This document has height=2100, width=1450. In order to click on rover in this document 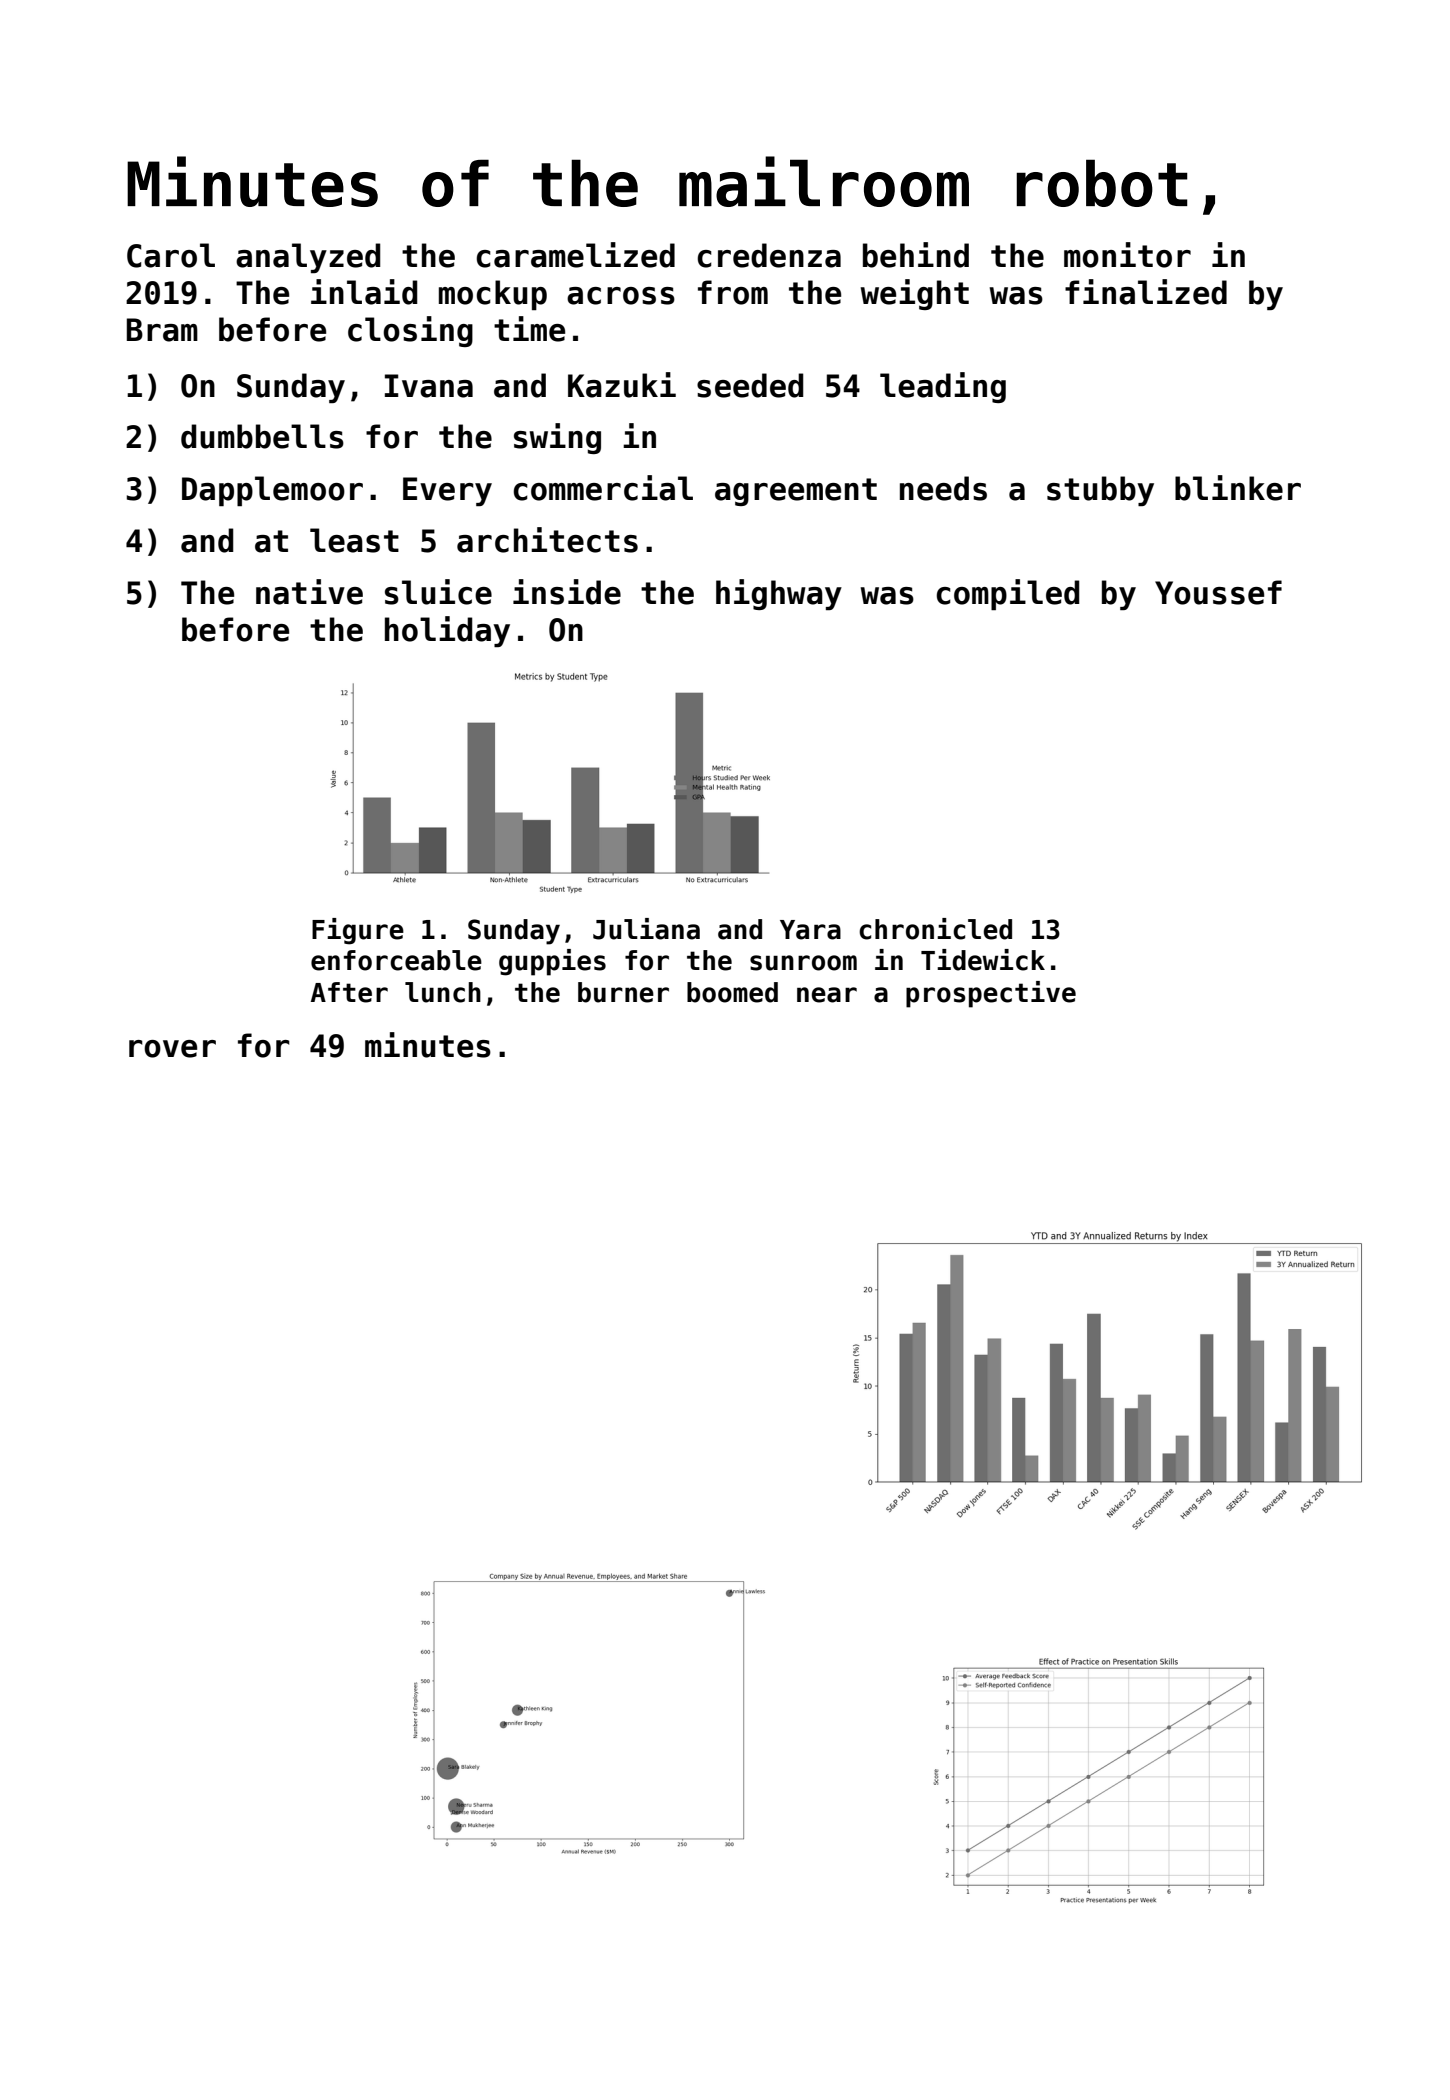, I will do `click(172, 1049)`.
